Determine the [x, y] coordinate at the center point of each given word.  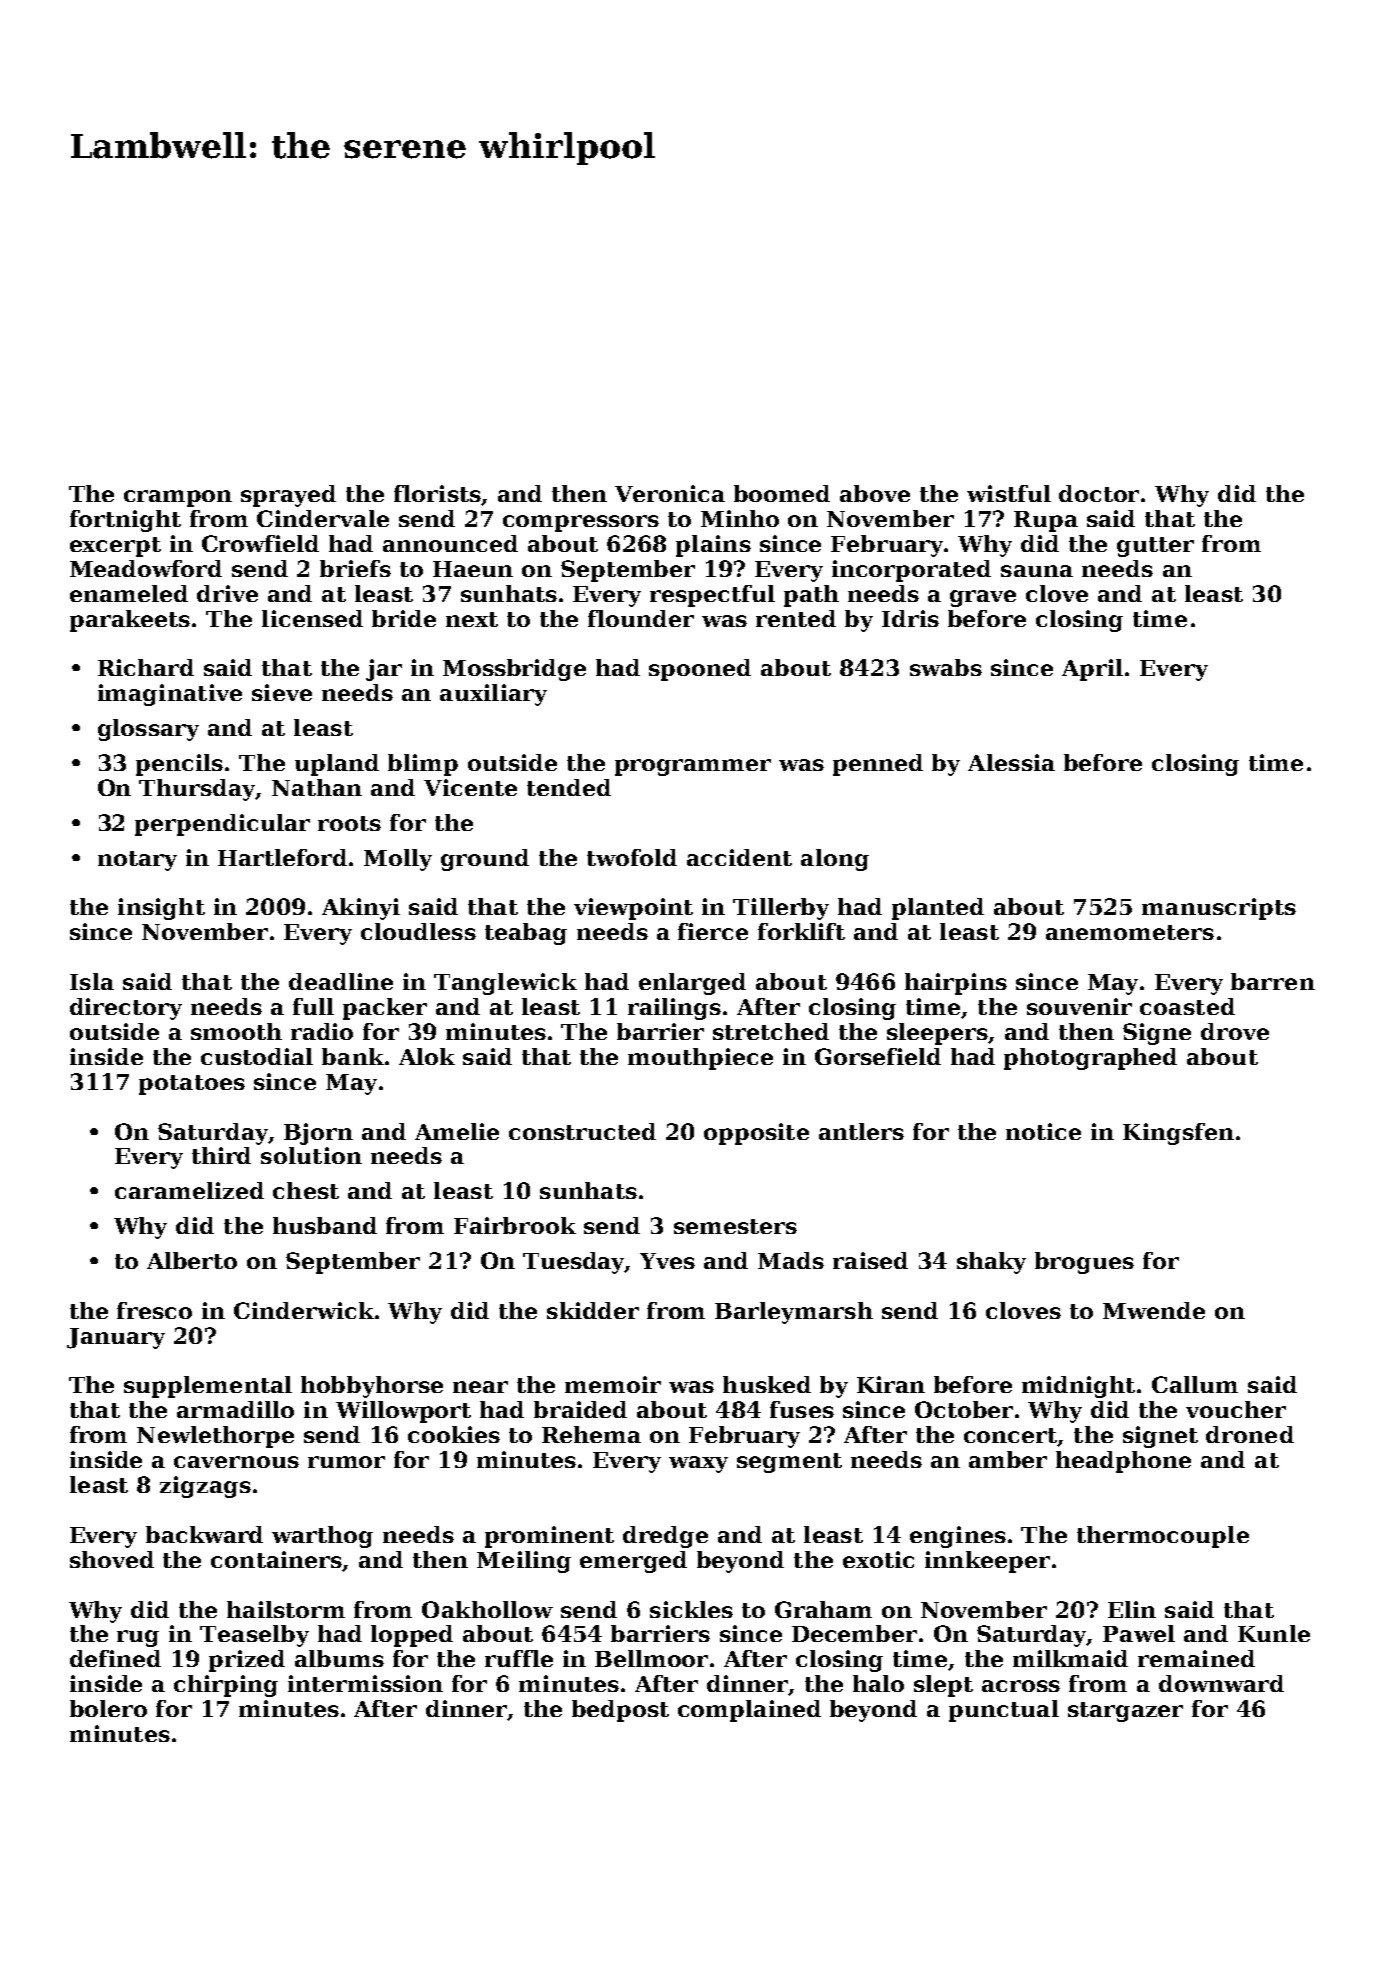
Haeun [473, 569]
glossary [148, 730]
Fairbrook [515, 1225]
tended [569, 787]
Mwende [1154, 1310]
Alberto [192, 1260]
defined [115, 1658]
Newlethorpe [215, 1437]
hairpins [956, 984]
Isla [92, 981]
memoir [613, 1384]
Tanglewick [505, 984]
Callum [1195, 1384]
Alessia [1011, 762]
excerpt [115, 547]
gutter [1155, 547]
